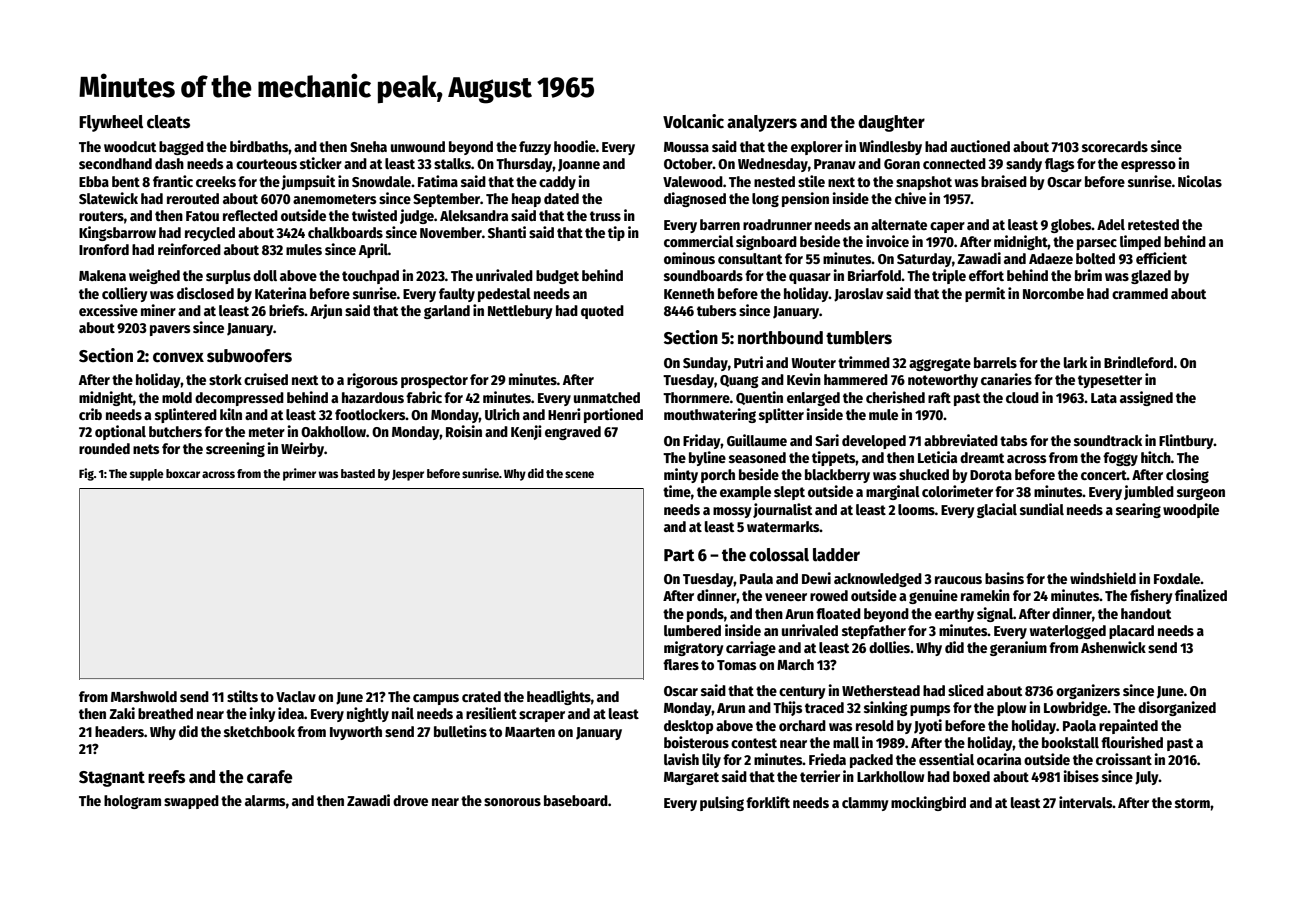  What do you see at coordinates (679, 555) in the image?
I see `Part` at bounding box center [679, 555].
